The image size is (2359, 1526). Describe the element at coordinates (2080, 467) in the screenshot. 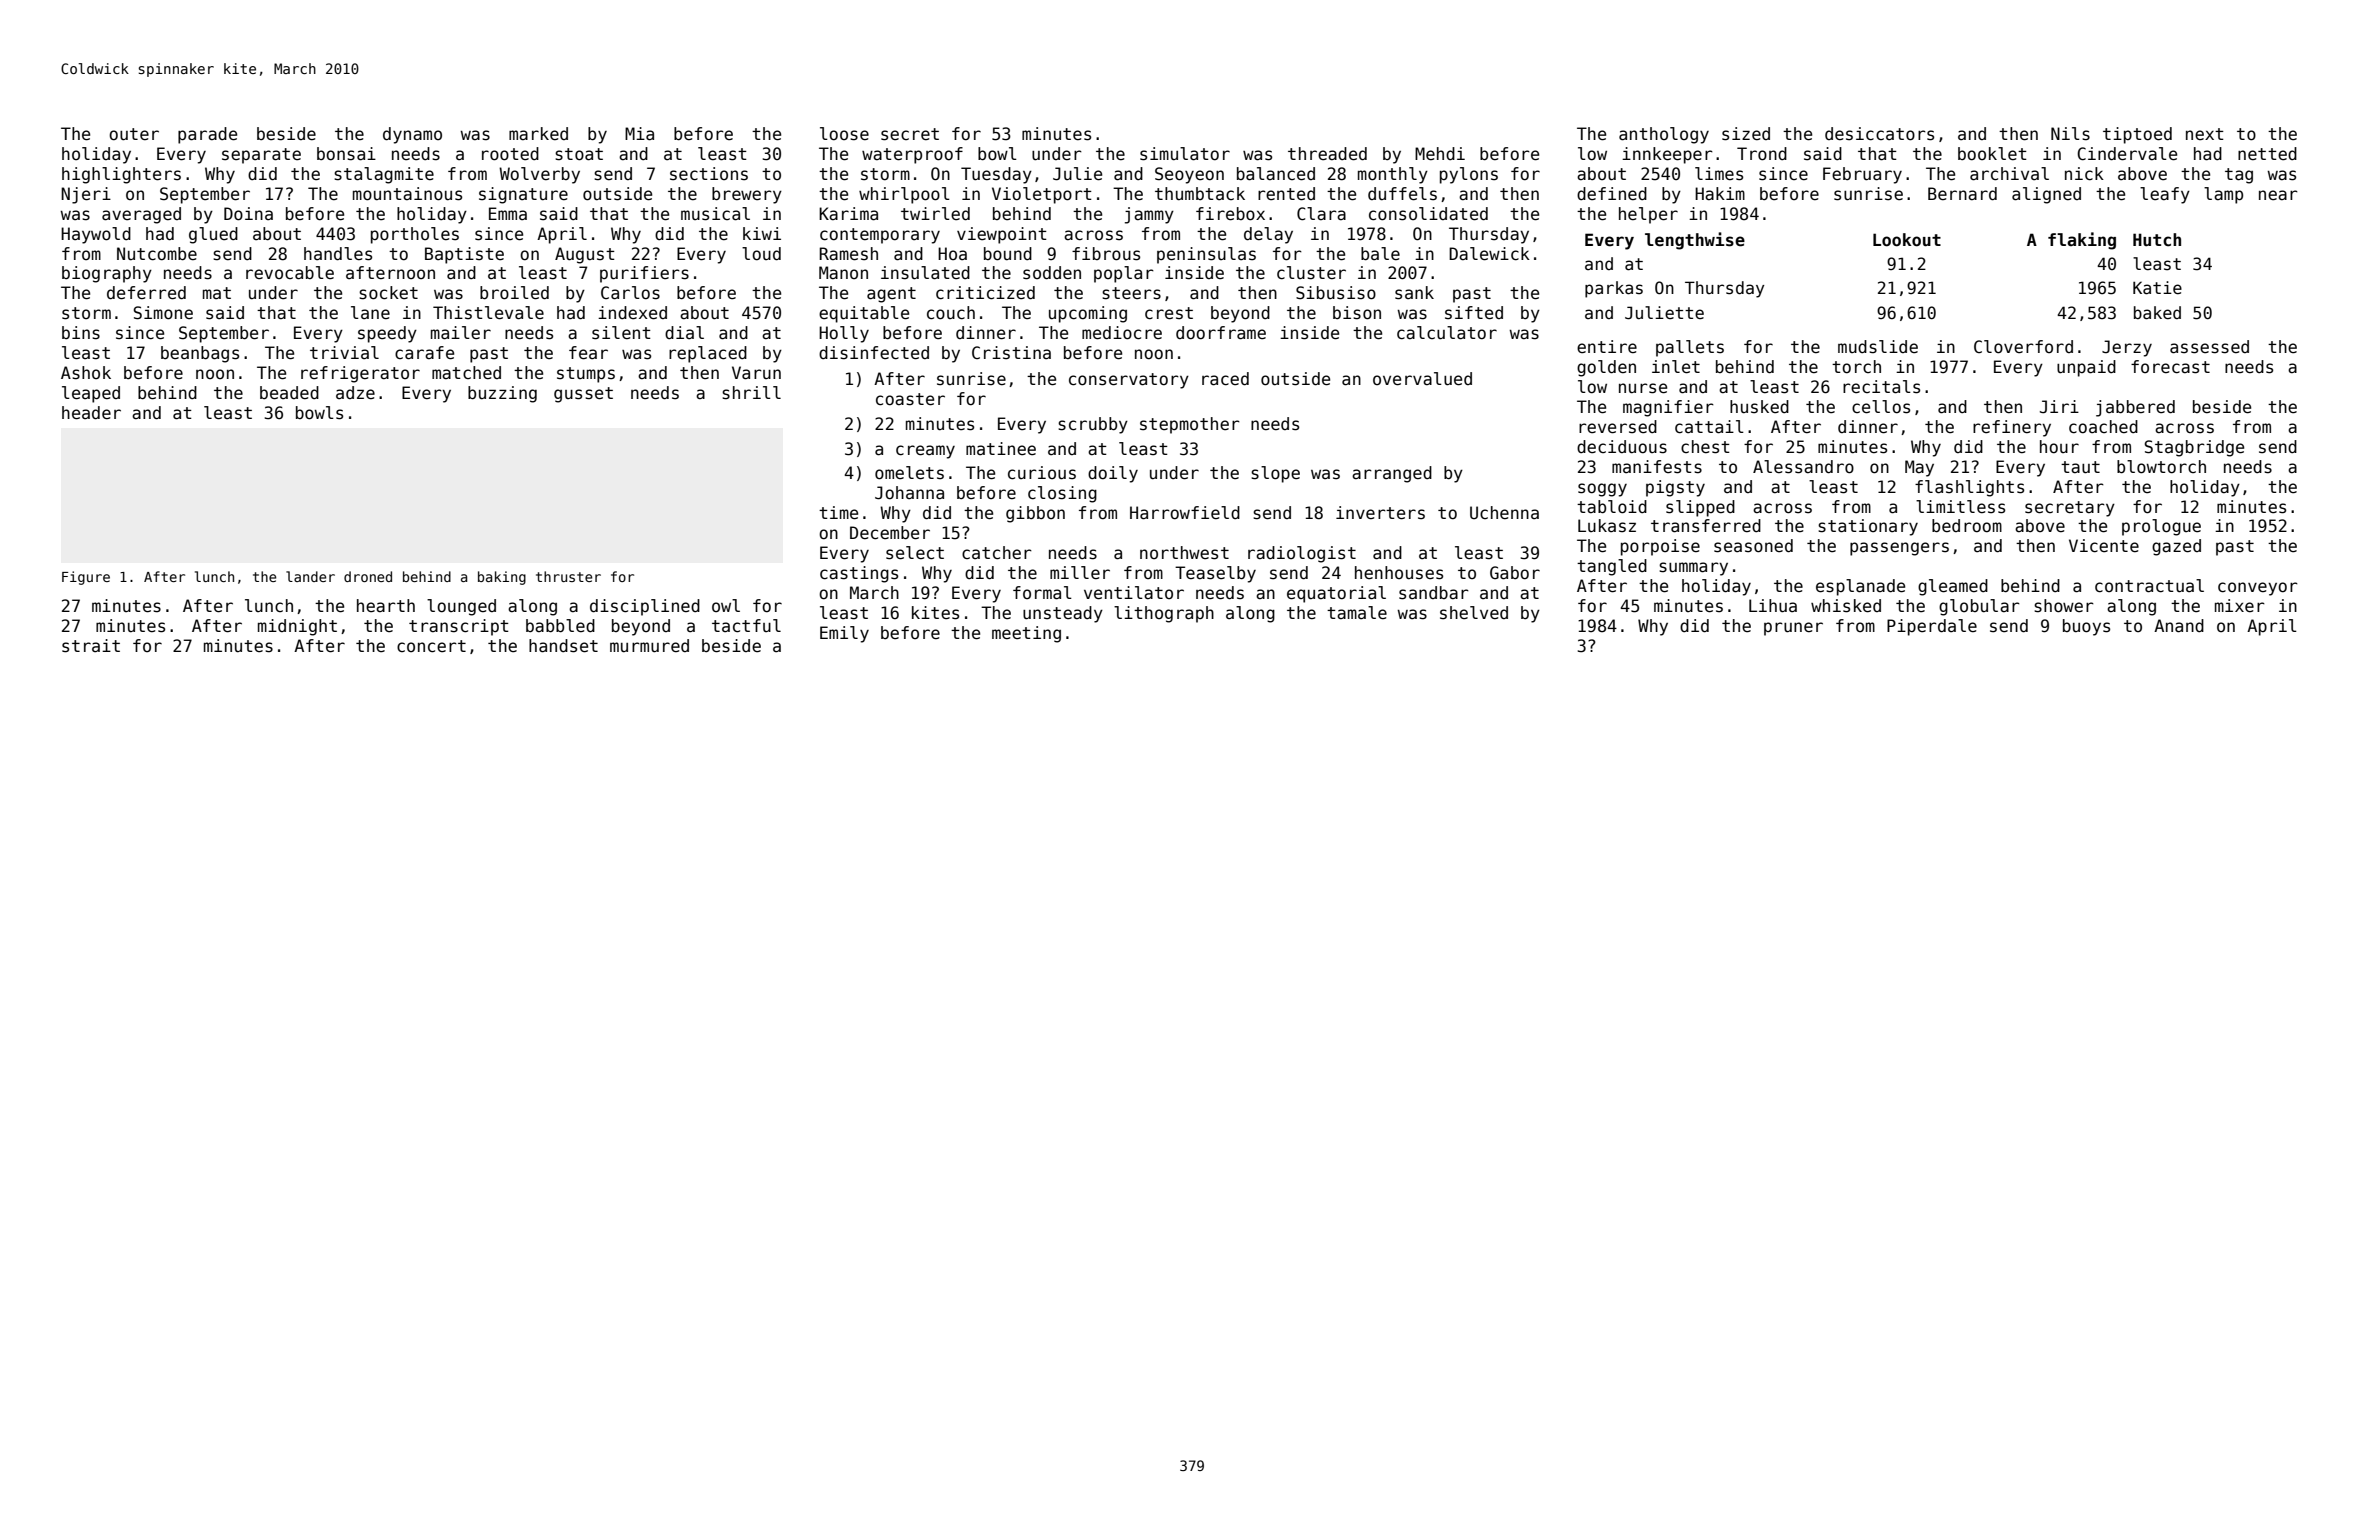

I see `taut` at that location.
